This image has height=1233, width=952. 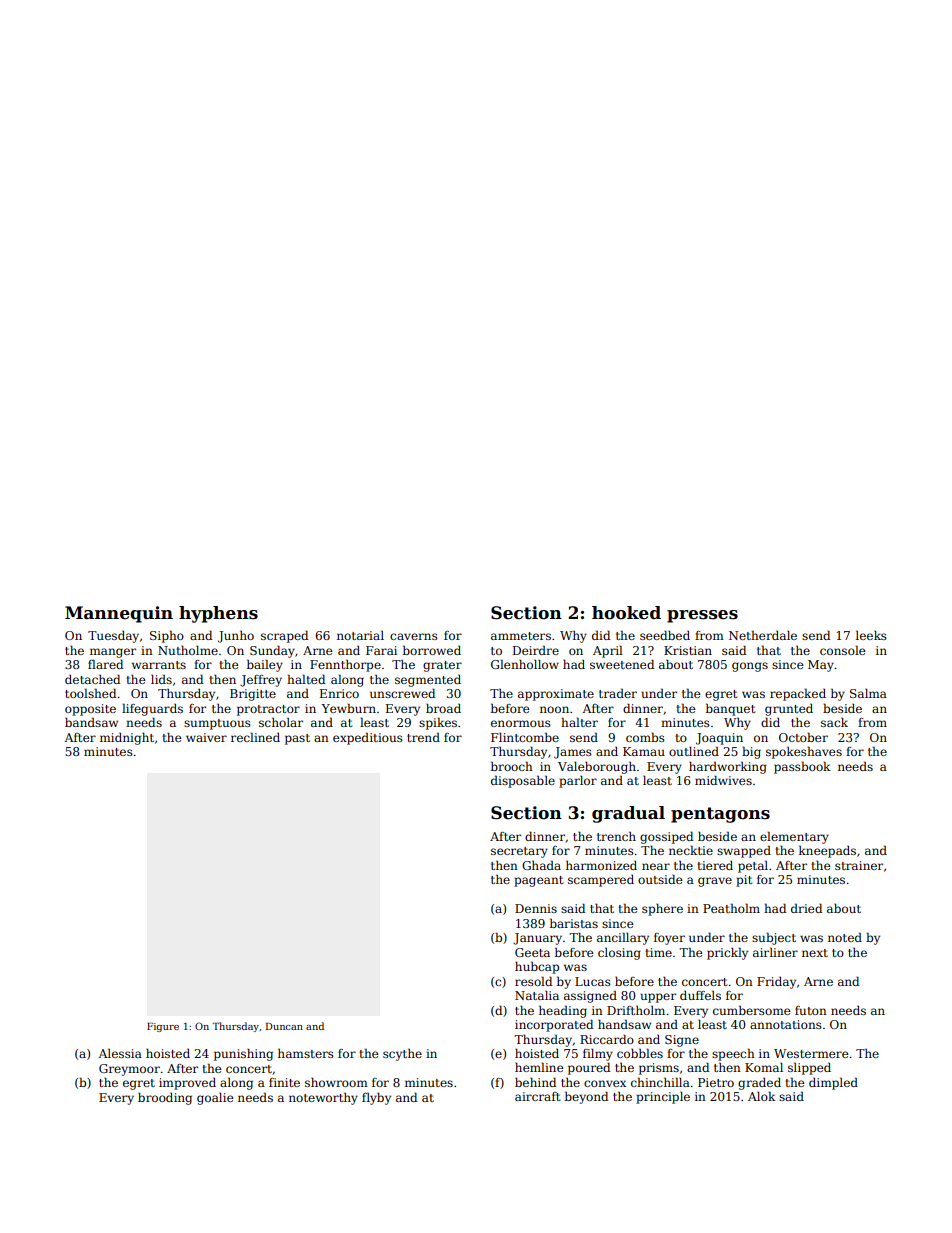 I want to click on Greymoor, so click(x=129, y=1070).
